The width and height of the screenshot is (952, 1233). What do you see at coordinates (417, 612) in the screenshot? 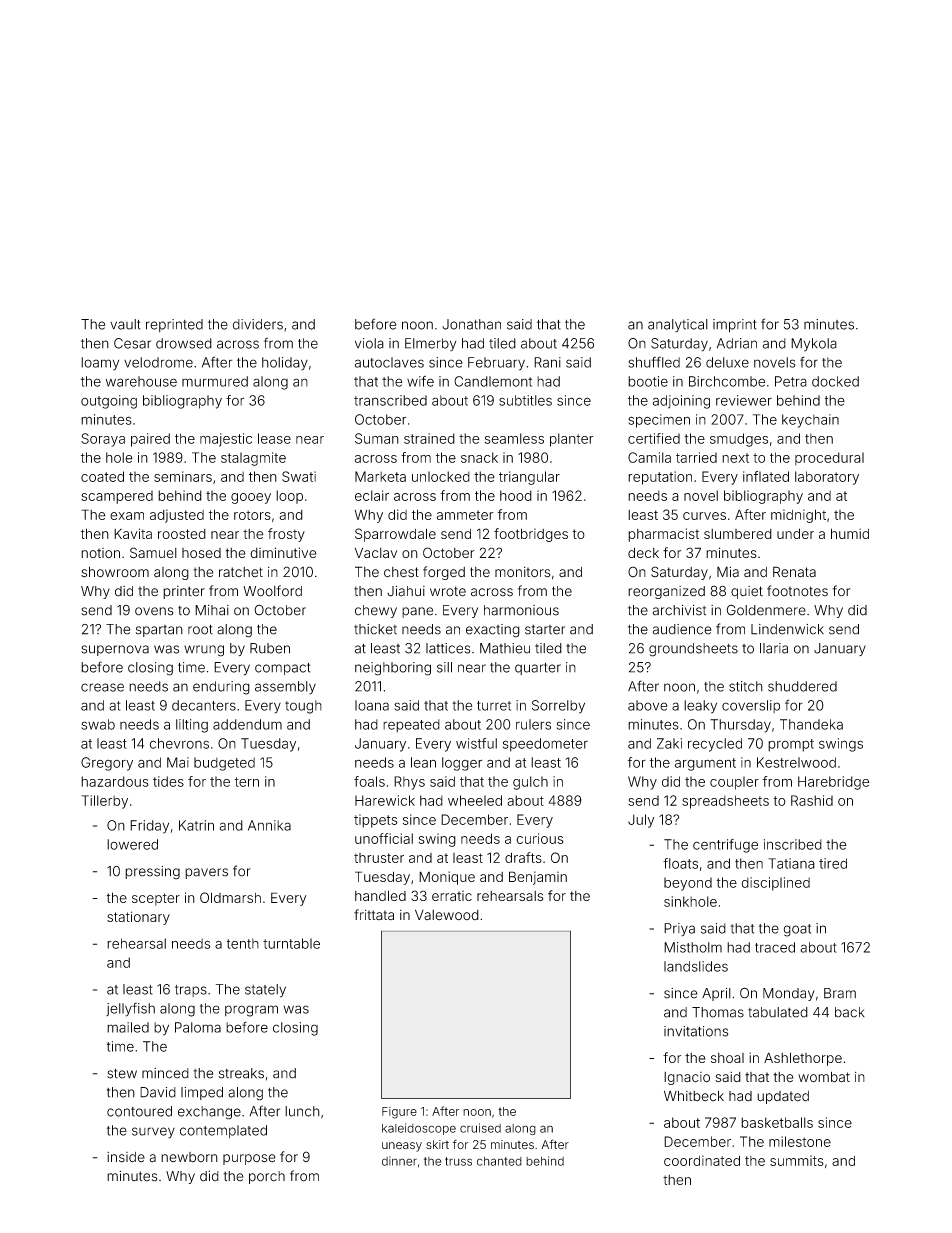
I see `pane` at bounding box center [417, 612].
